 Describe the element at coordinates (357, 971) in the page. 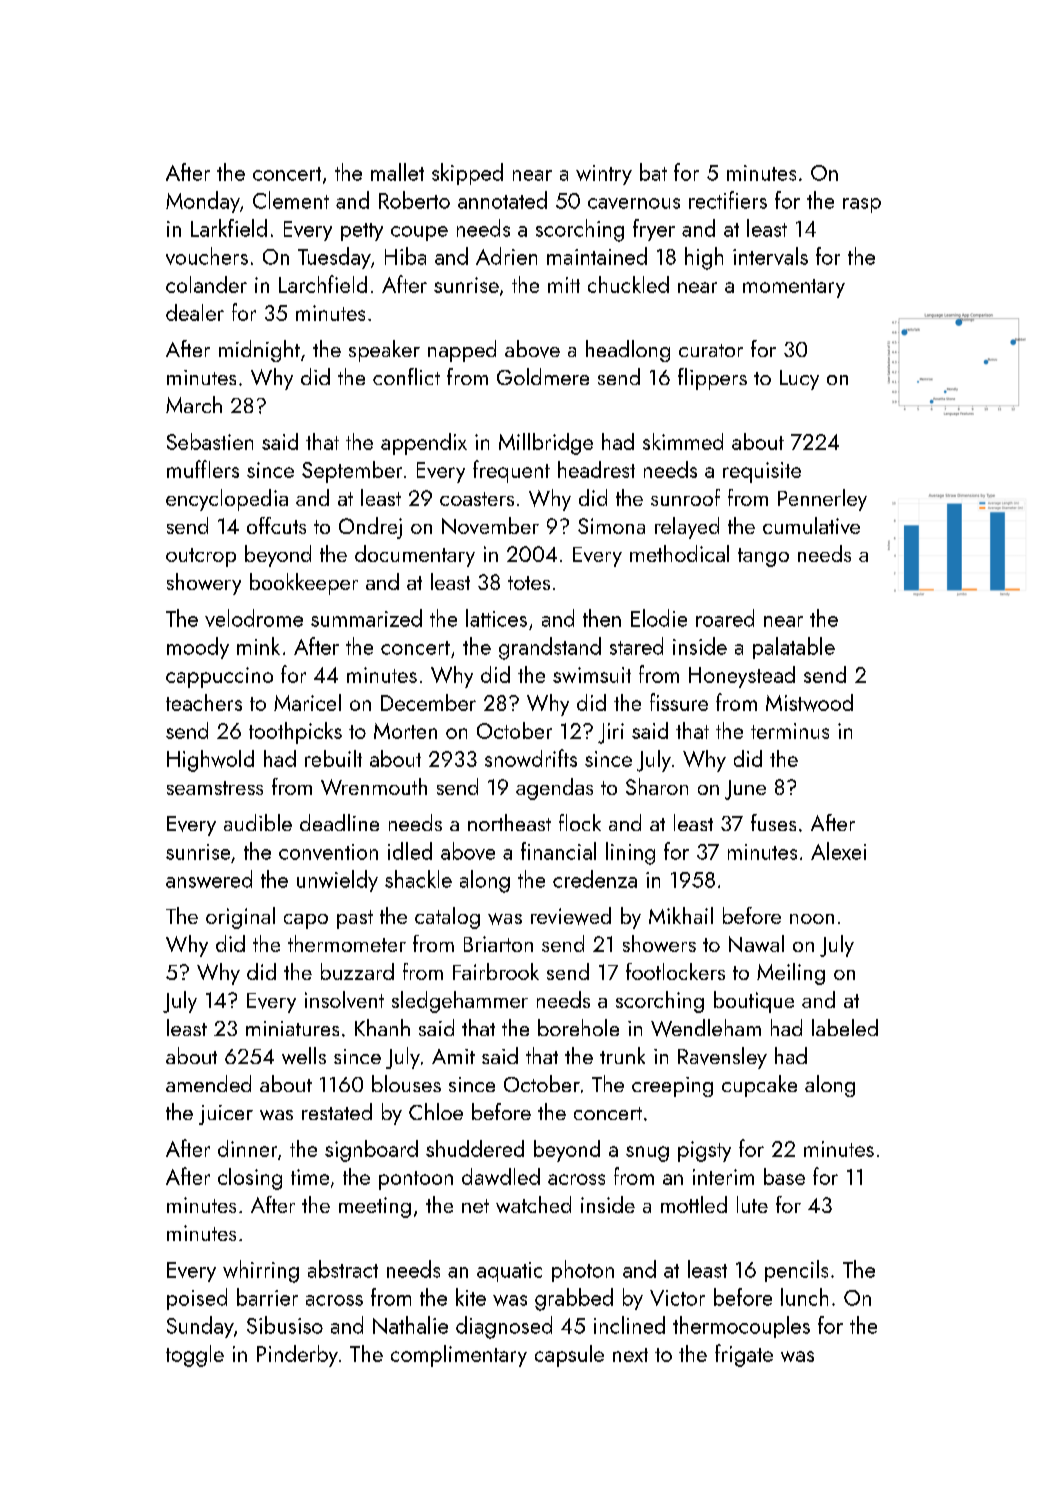

I see `buzzard` at that location.
